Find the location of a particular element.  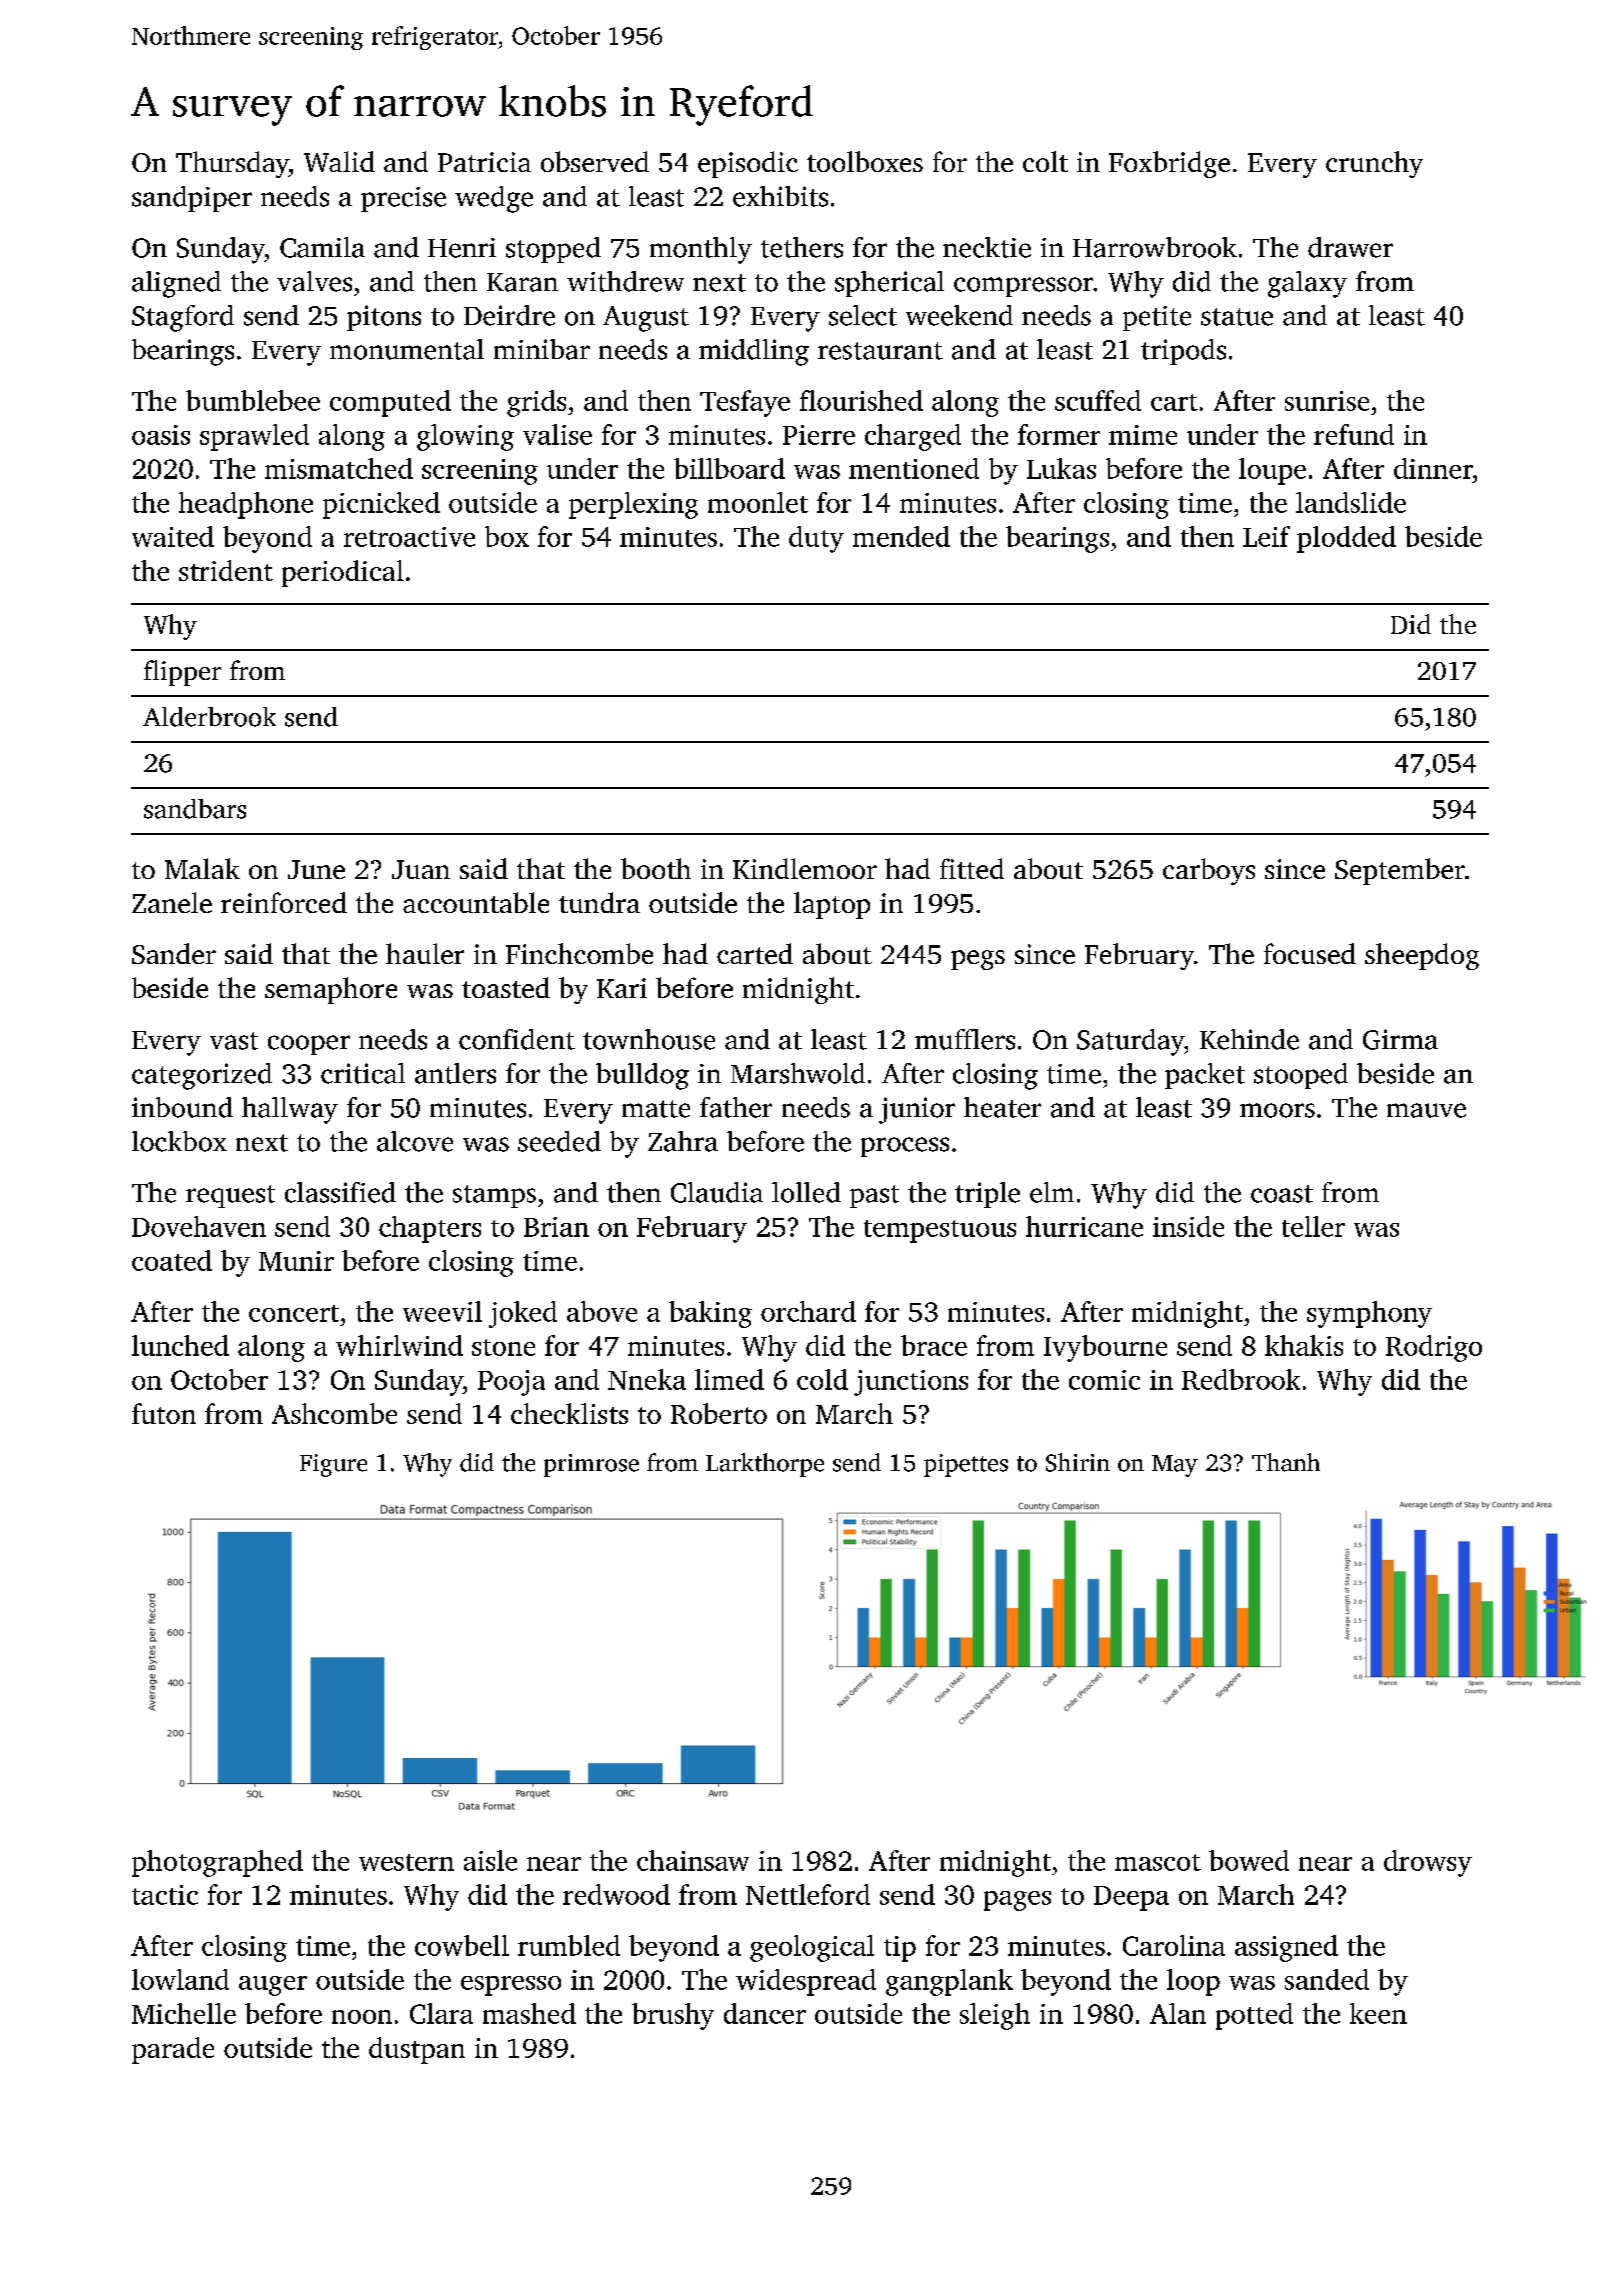

futon is located at coordinates (164, 1413).
